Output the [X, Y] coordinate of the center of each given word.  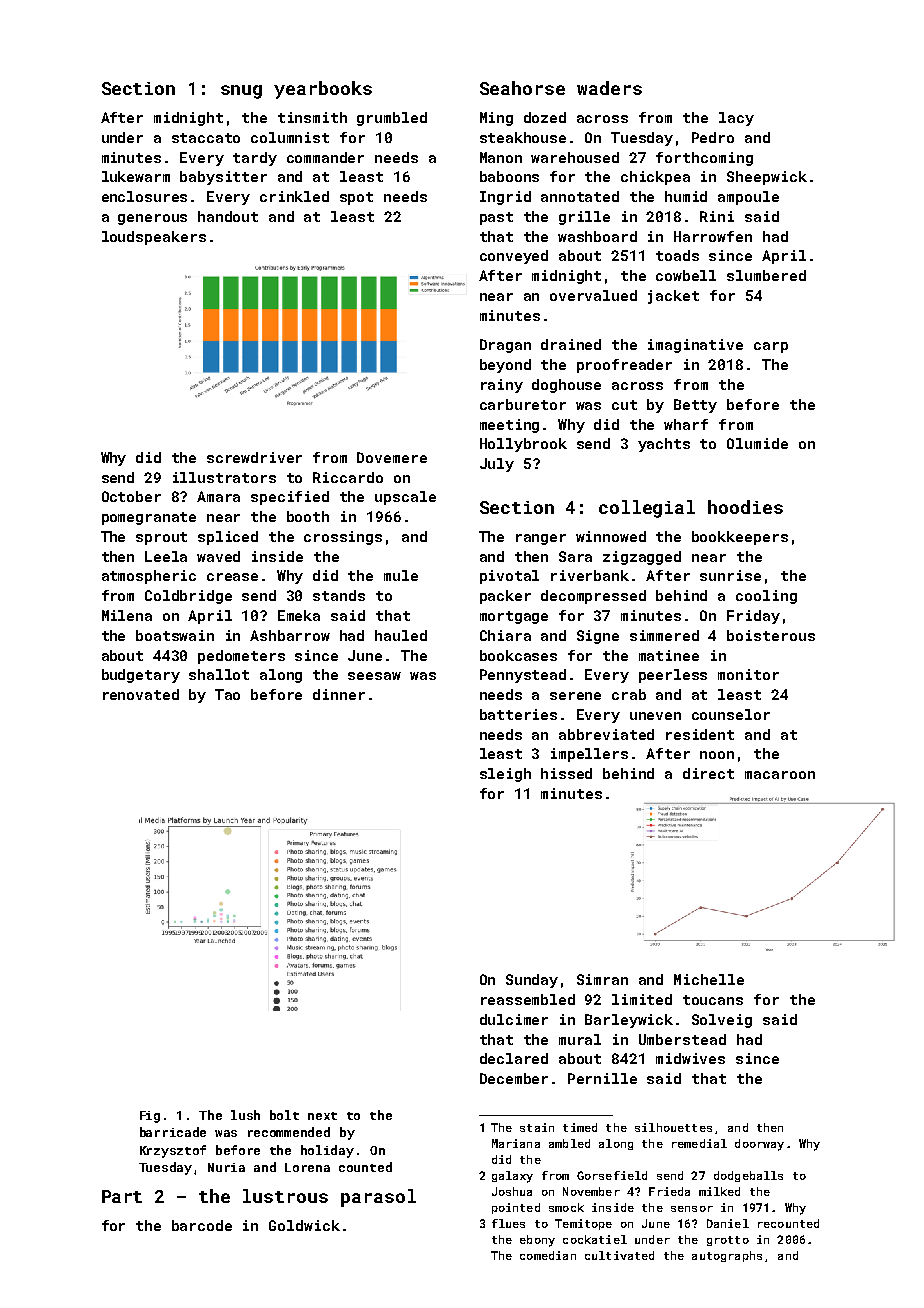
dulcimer [514, 1019]
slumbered [766, 275]
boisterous [771, 635]
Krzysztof [173, 1151]
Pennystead [523, 676]
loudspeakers [154, 238]
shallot [219, 674]
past [496, 218]
